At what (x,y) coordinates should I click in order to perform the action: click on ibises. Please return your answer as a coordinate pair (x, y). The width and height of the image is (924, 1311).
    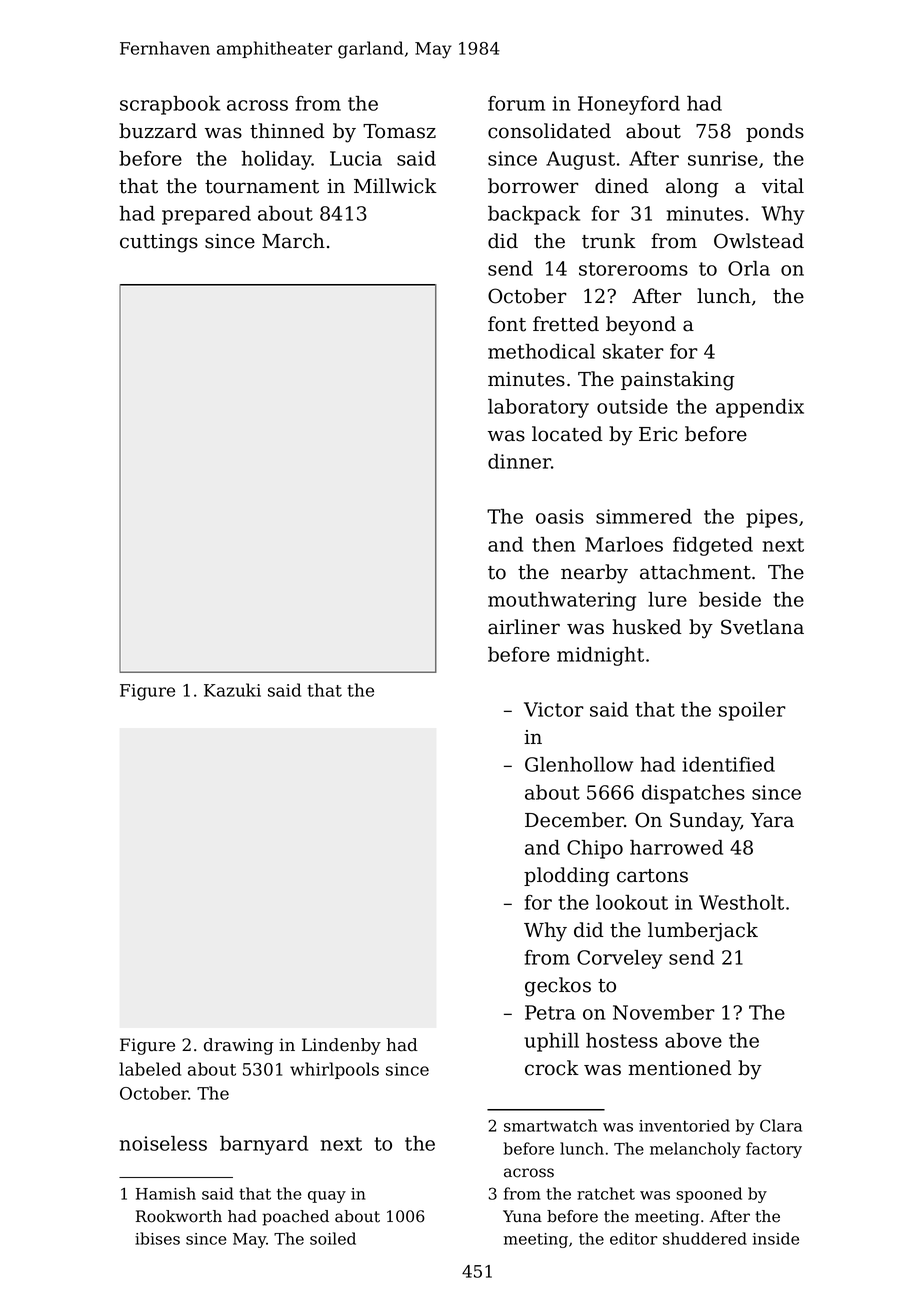
    Looking at the image, I should click on (157, 1238).
